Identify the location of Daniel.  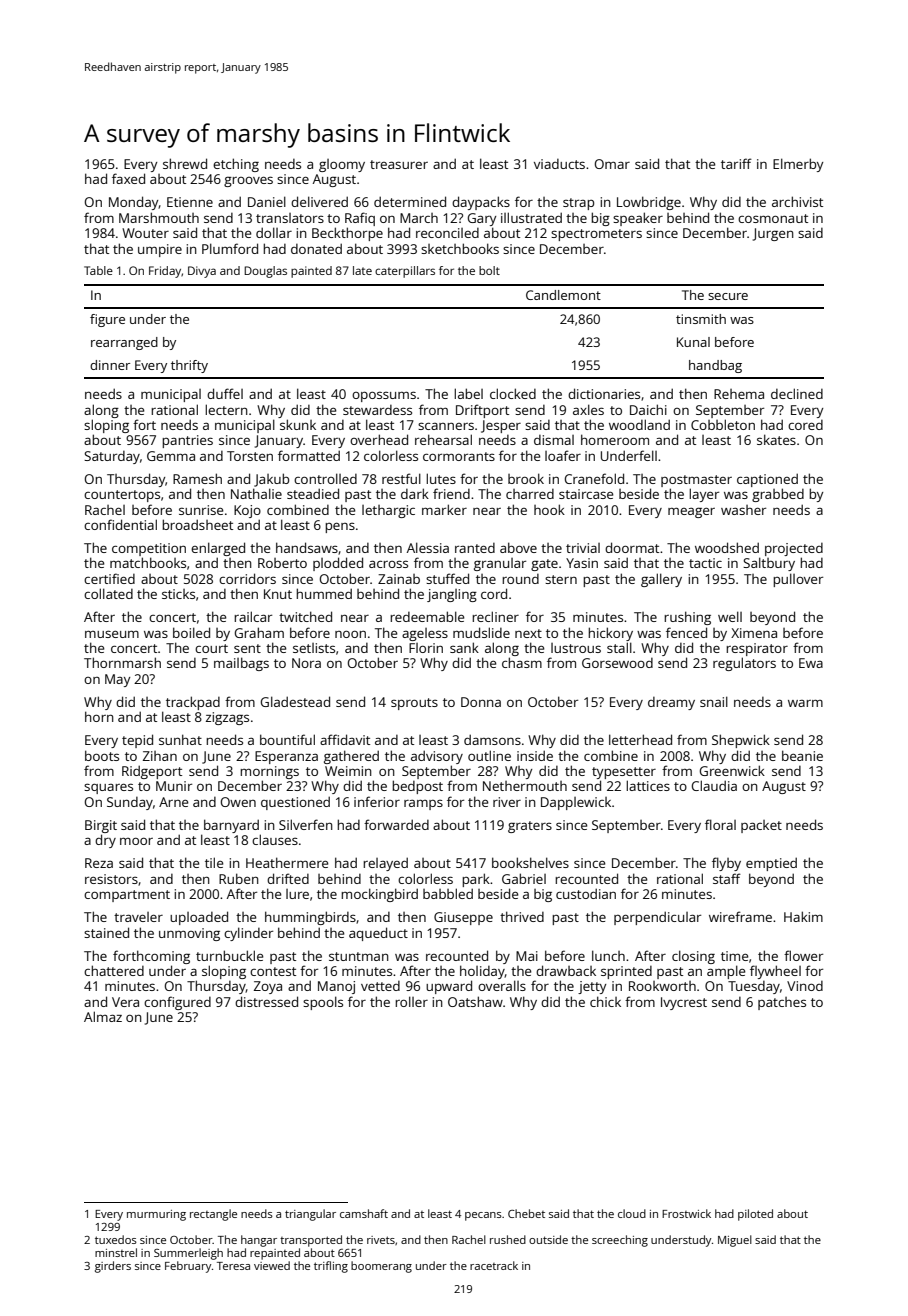
(267, 201).
